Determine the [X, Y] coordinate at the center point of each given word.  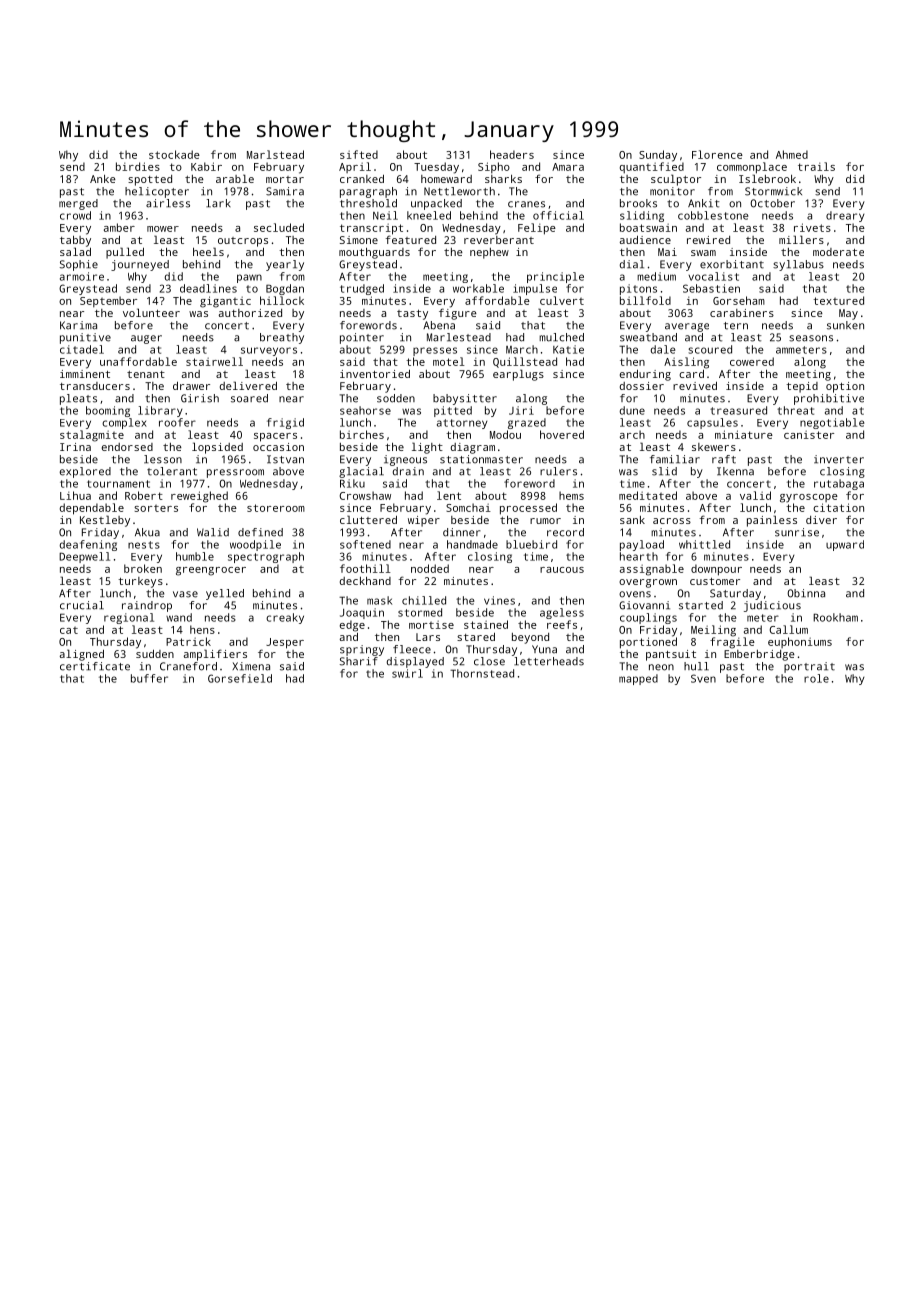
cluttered [368, 519]
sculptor [676, 180]
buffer [149, 678]
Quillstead [525, 362]
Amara [568, 167]
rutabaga [839, 484]
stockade [174, 154]
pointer [362, 338]
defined [260, 532]
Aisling [686, 363]
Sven [703, 678]
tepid [802, 387]
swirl [407, 673]
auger [146, 339]
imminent [85, 374]
